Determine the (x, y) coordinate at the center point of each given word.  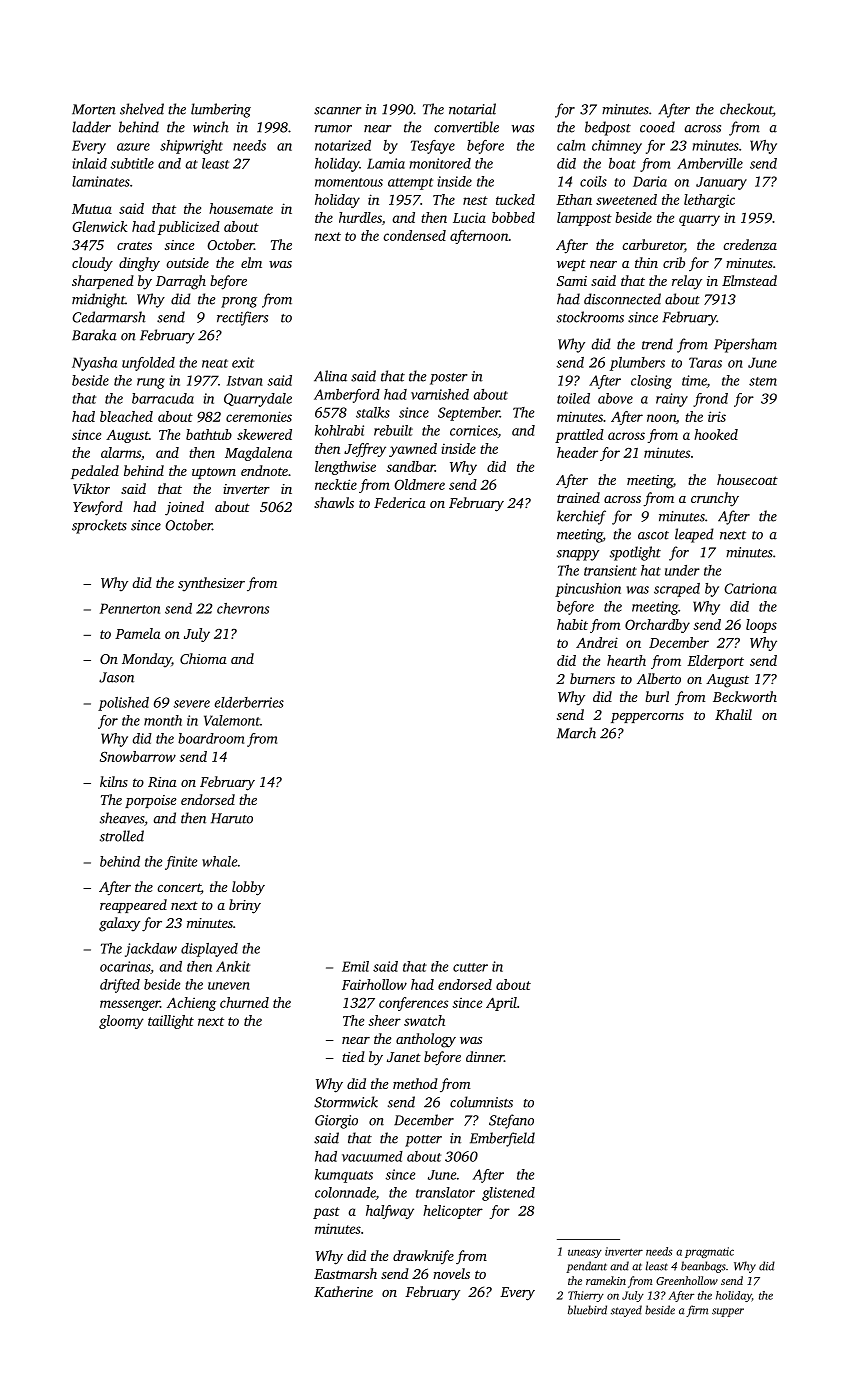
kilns (114, 781)
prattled (579, 436)
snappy (578, 555)
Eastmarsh (345, 1273)
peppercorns (647, 718)
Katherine (343, 1291)
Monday (146, 660)
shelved (142, 109)
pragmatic (709, 1252)
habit (572, 624)
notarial (472, 109)
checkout (746, 110)
